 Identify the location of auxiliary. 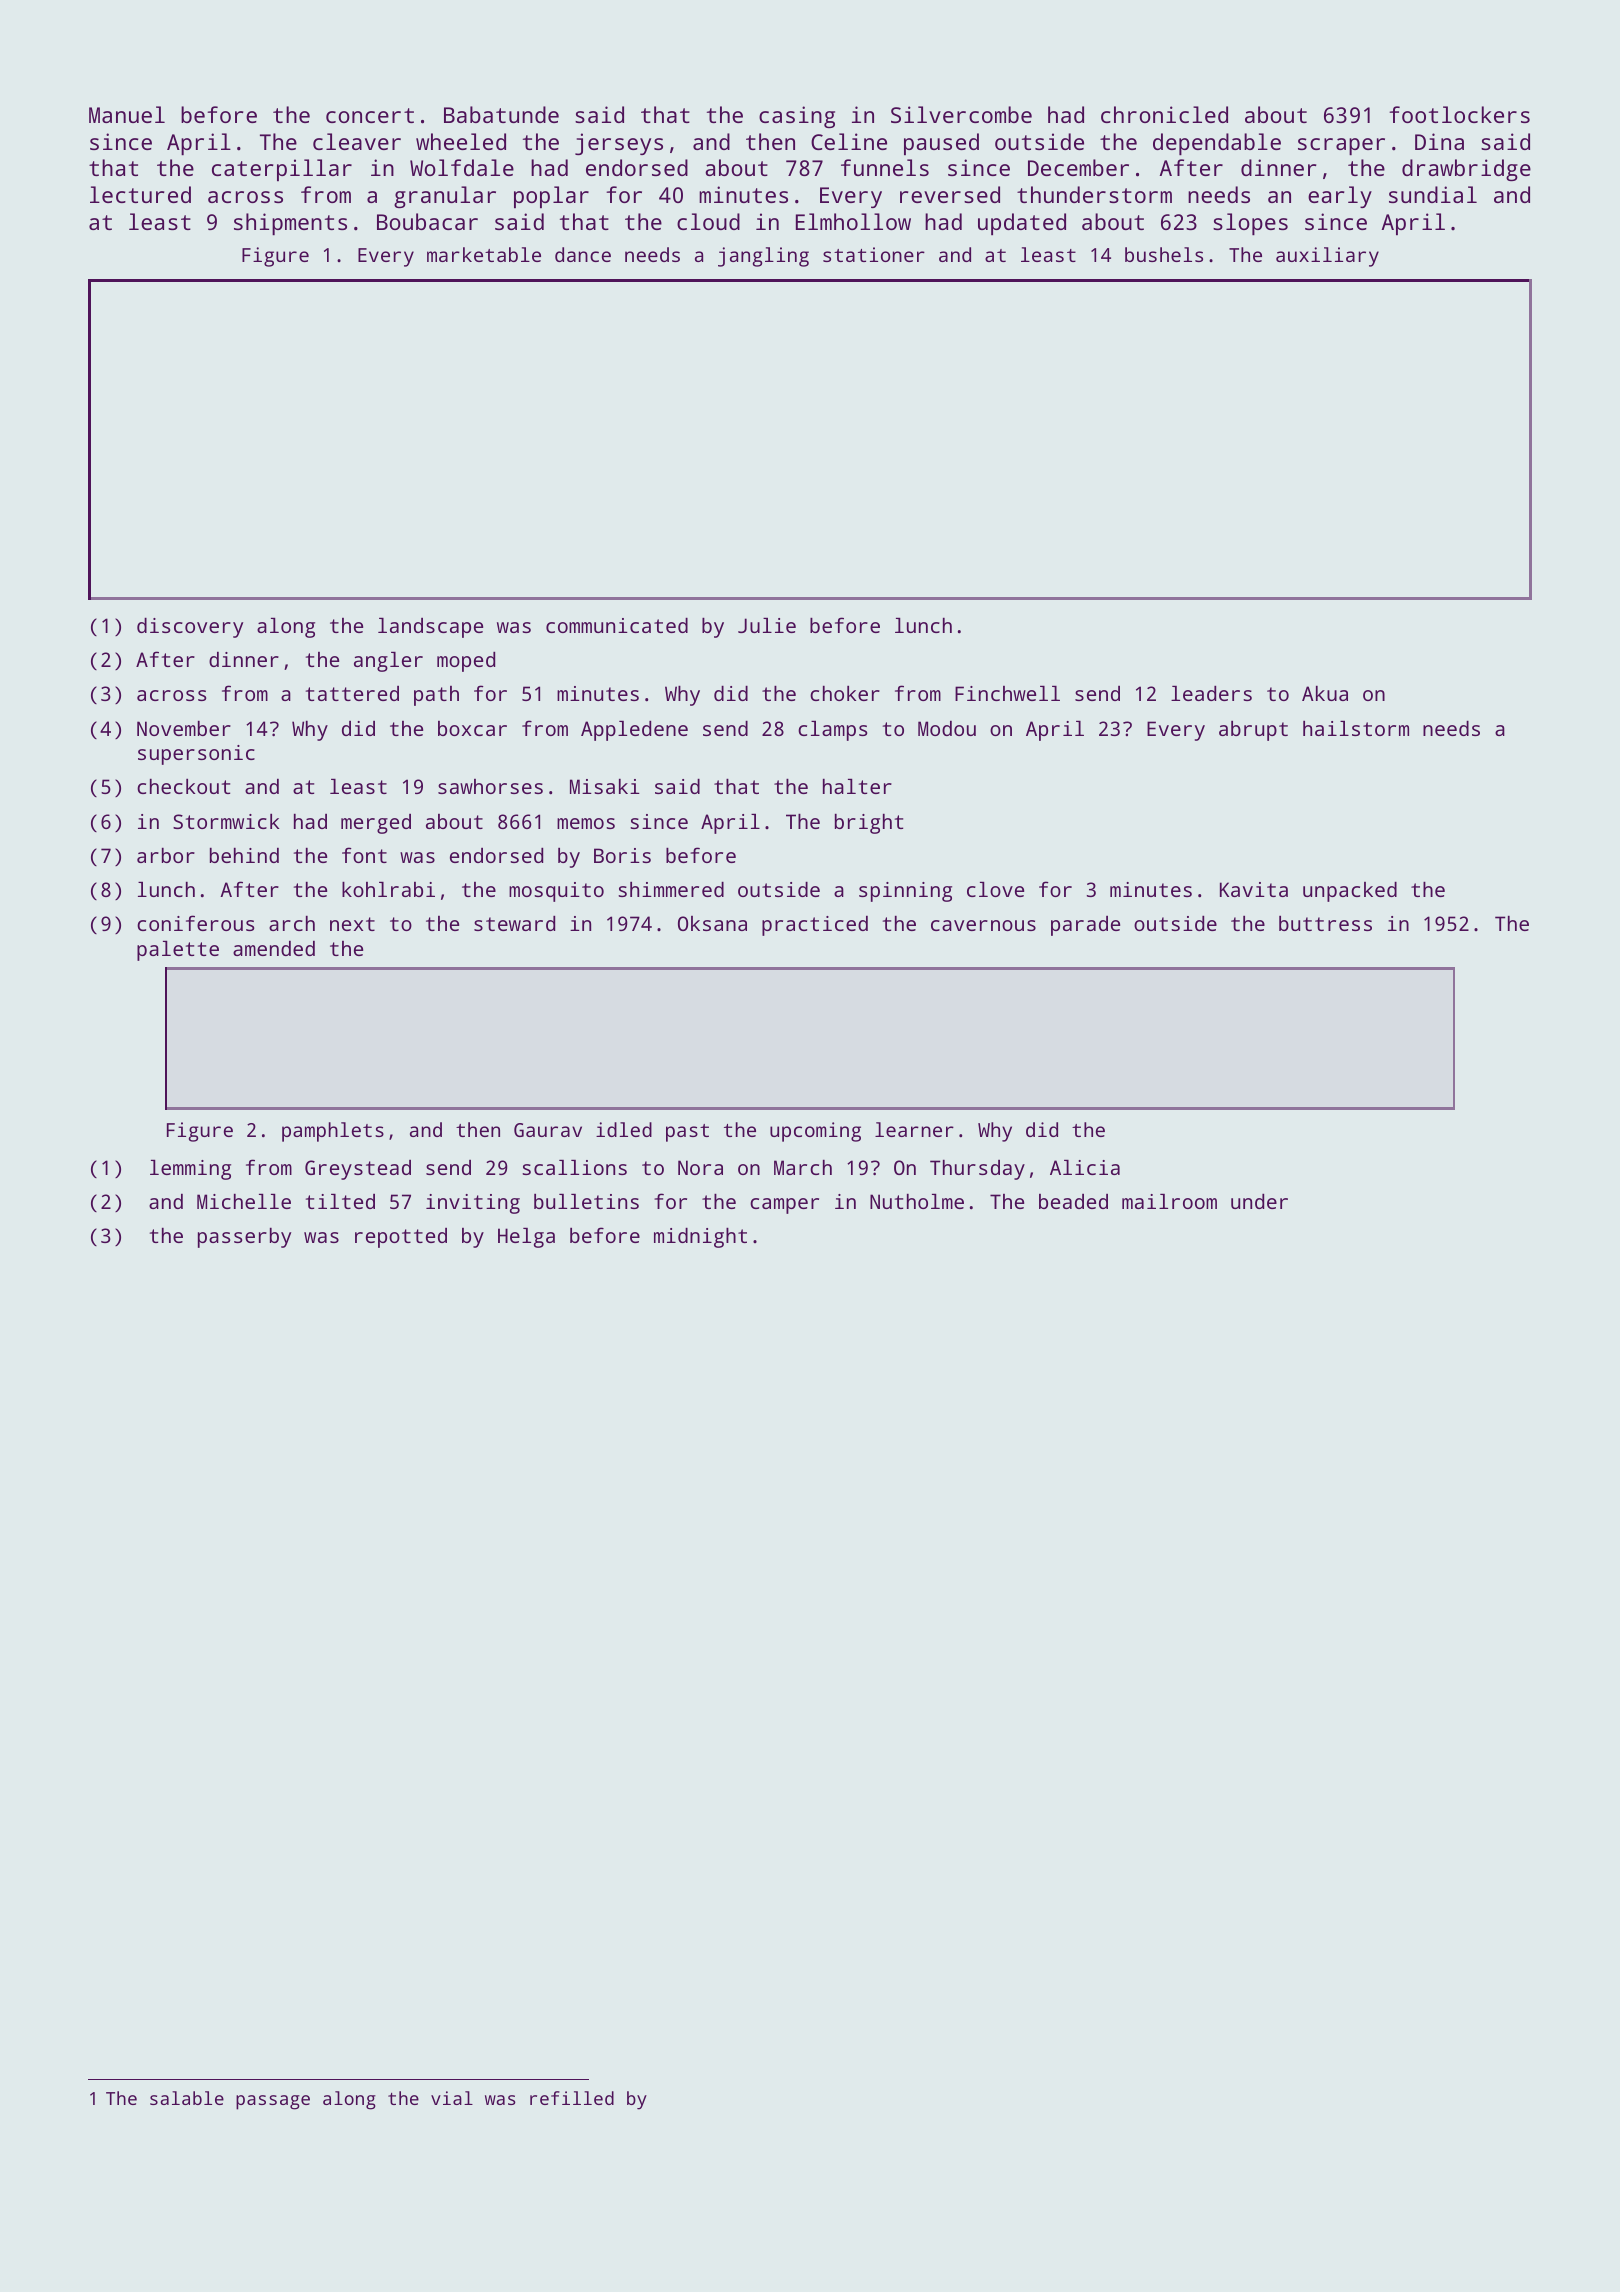
(1327, 257).
